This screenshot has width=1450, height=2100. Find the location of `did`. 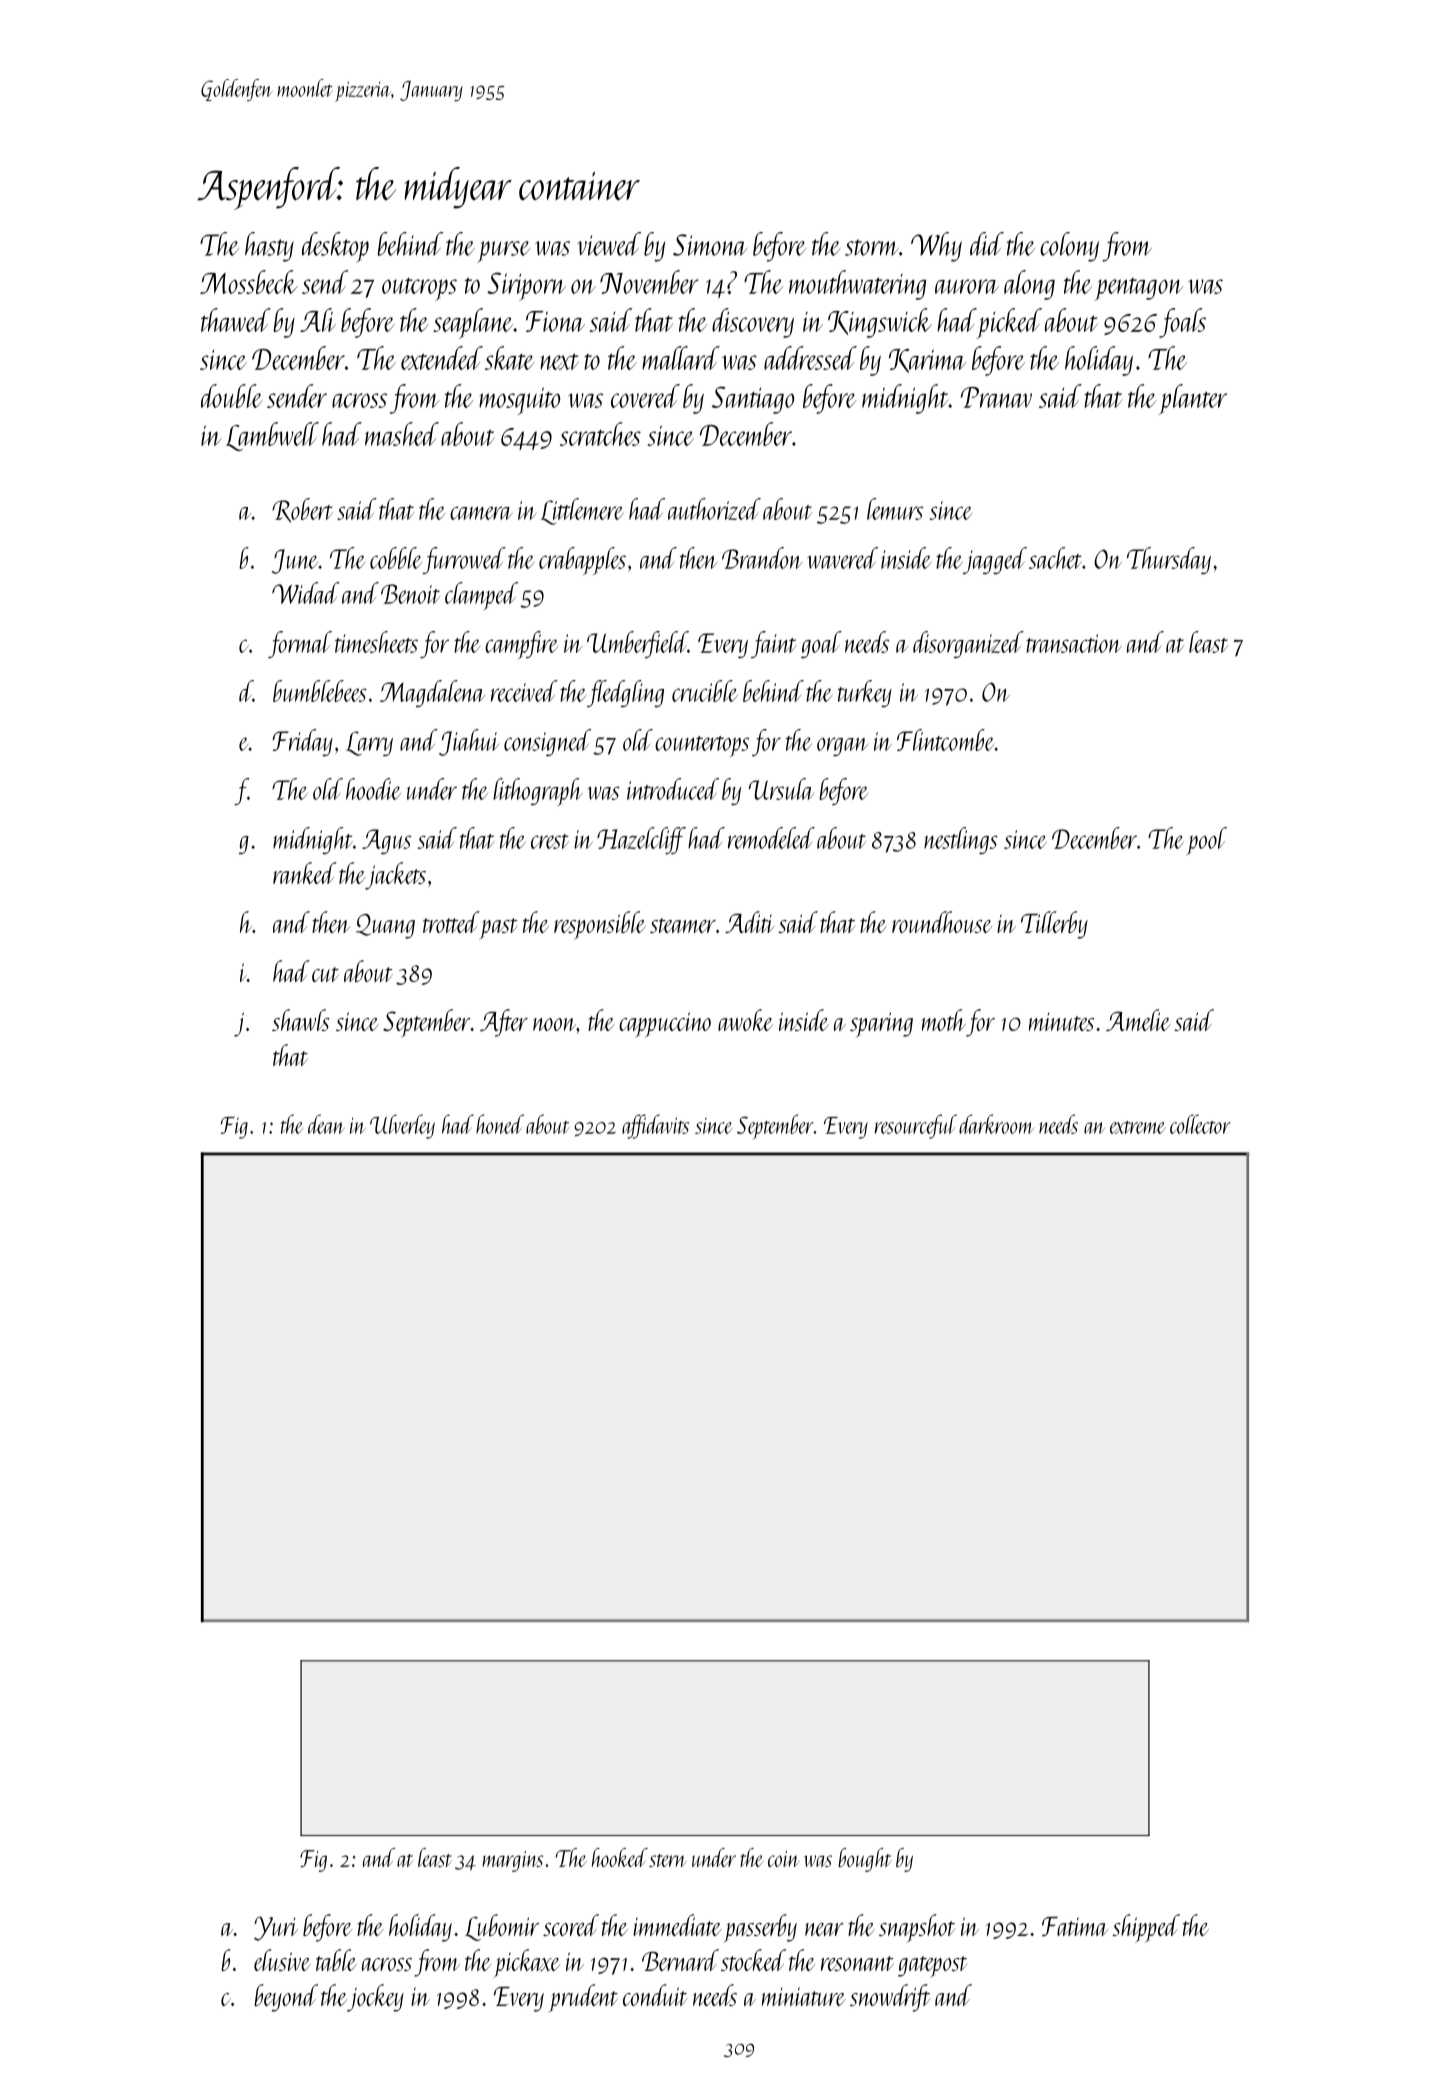

did is located at coordinates (987, 244).
